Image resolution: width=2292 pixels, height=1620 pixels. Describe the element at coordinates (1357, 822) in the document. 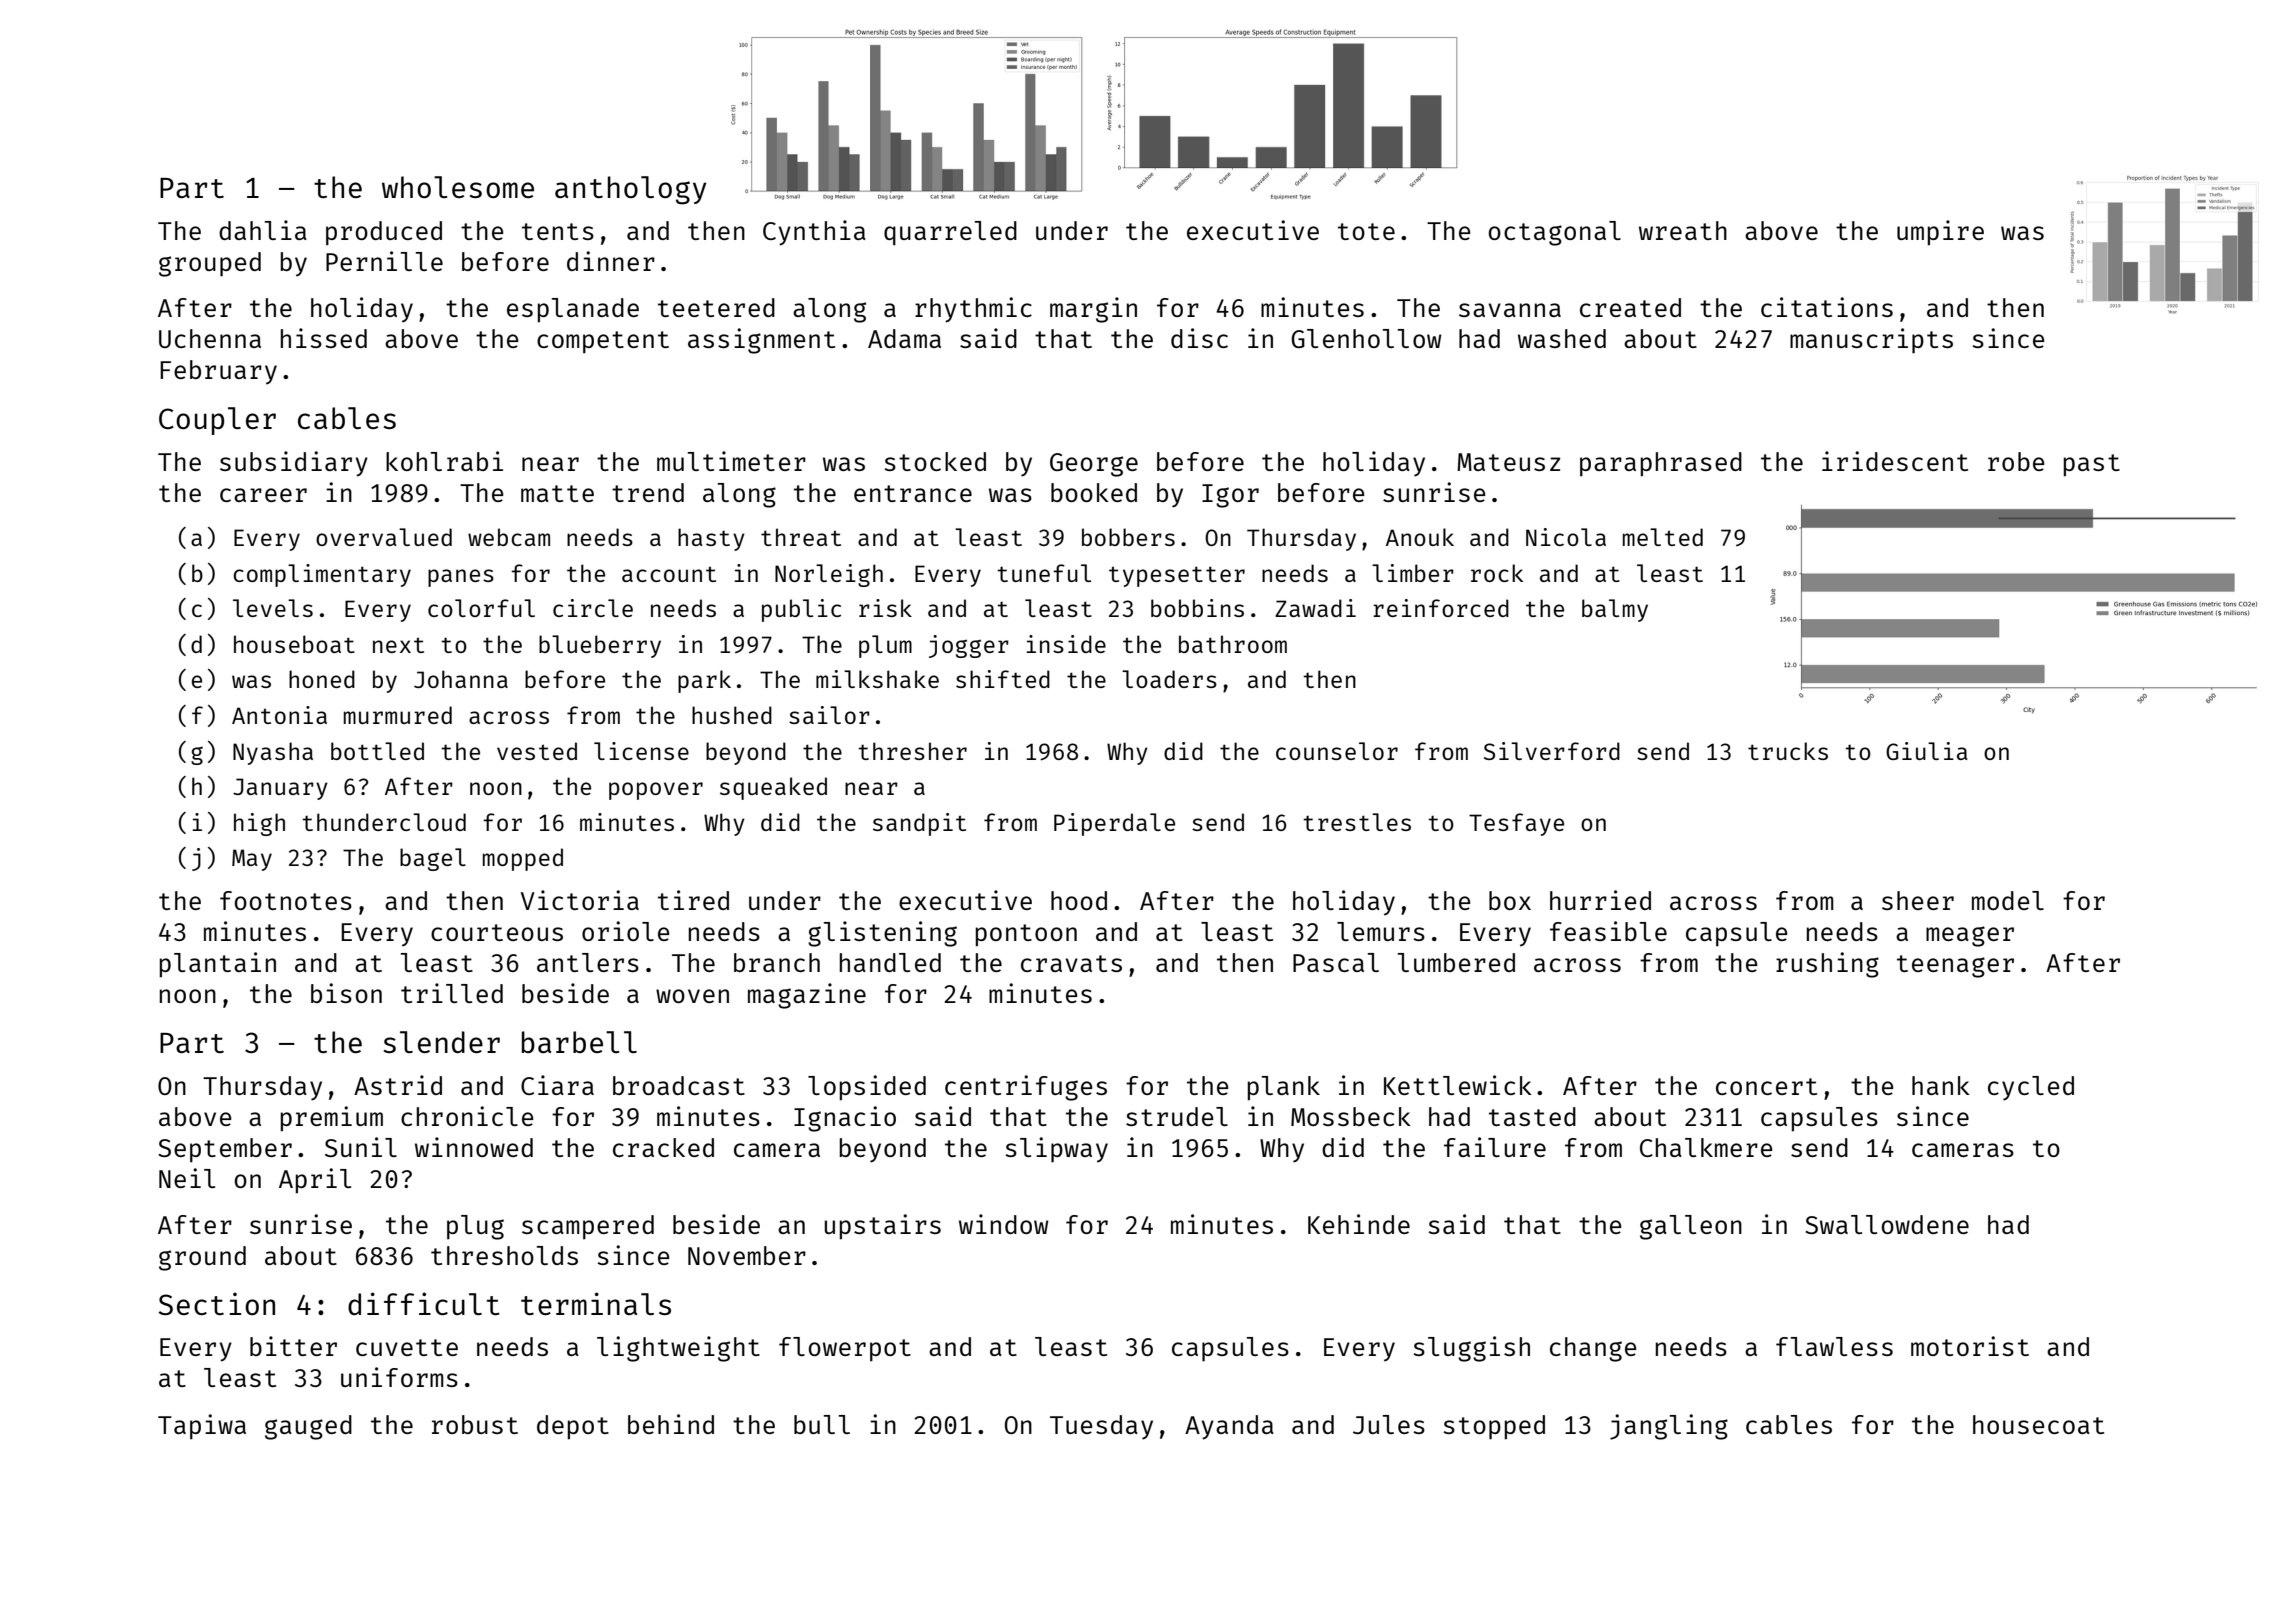

I see `trestles` at that location.
